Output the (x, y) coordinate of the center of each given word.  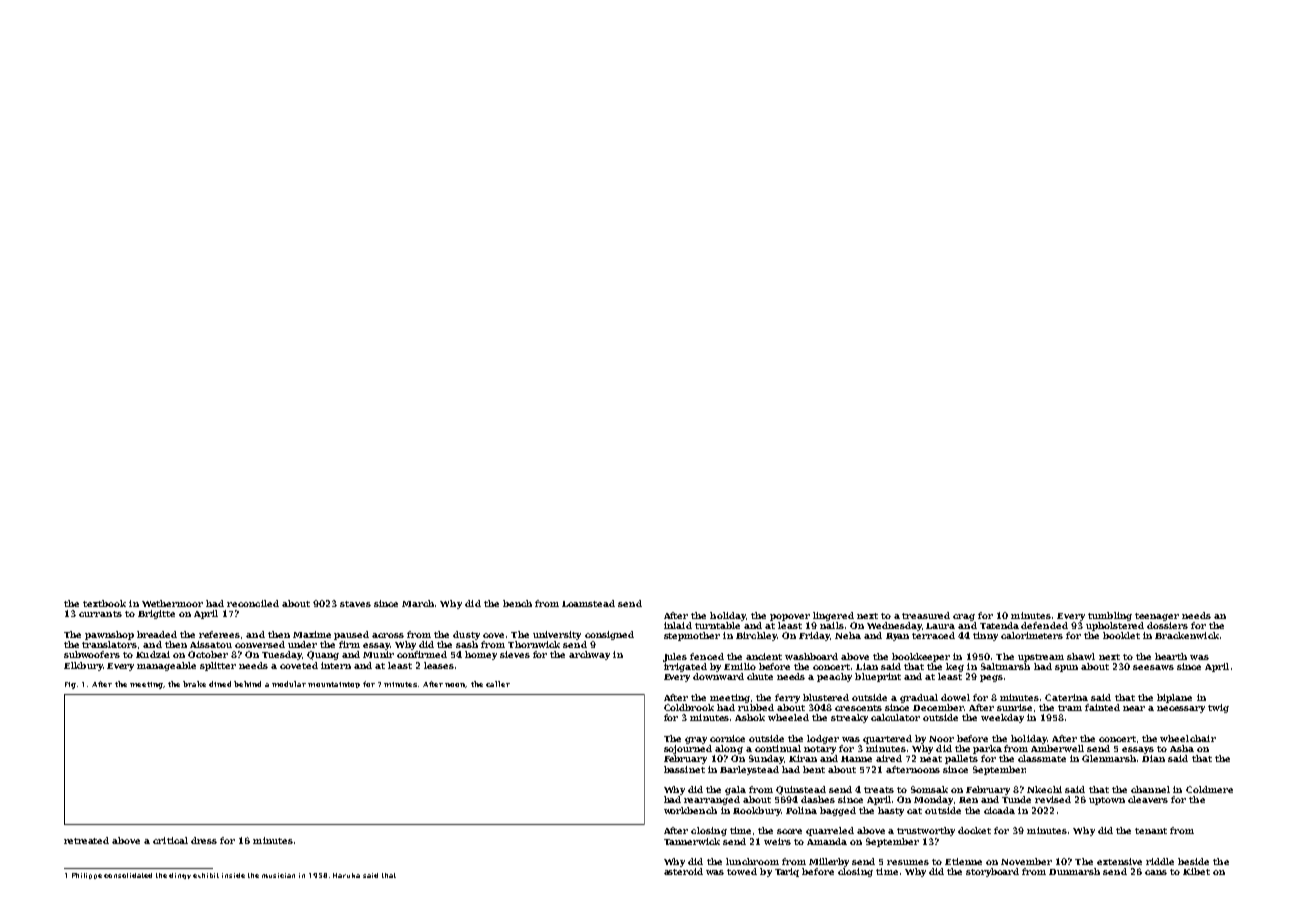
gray (696, 740)
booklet (1121, 635)
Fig (70, 685)
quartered (887, 739)
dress (204, 840)
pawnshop (109, 635)
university (557, 635)
